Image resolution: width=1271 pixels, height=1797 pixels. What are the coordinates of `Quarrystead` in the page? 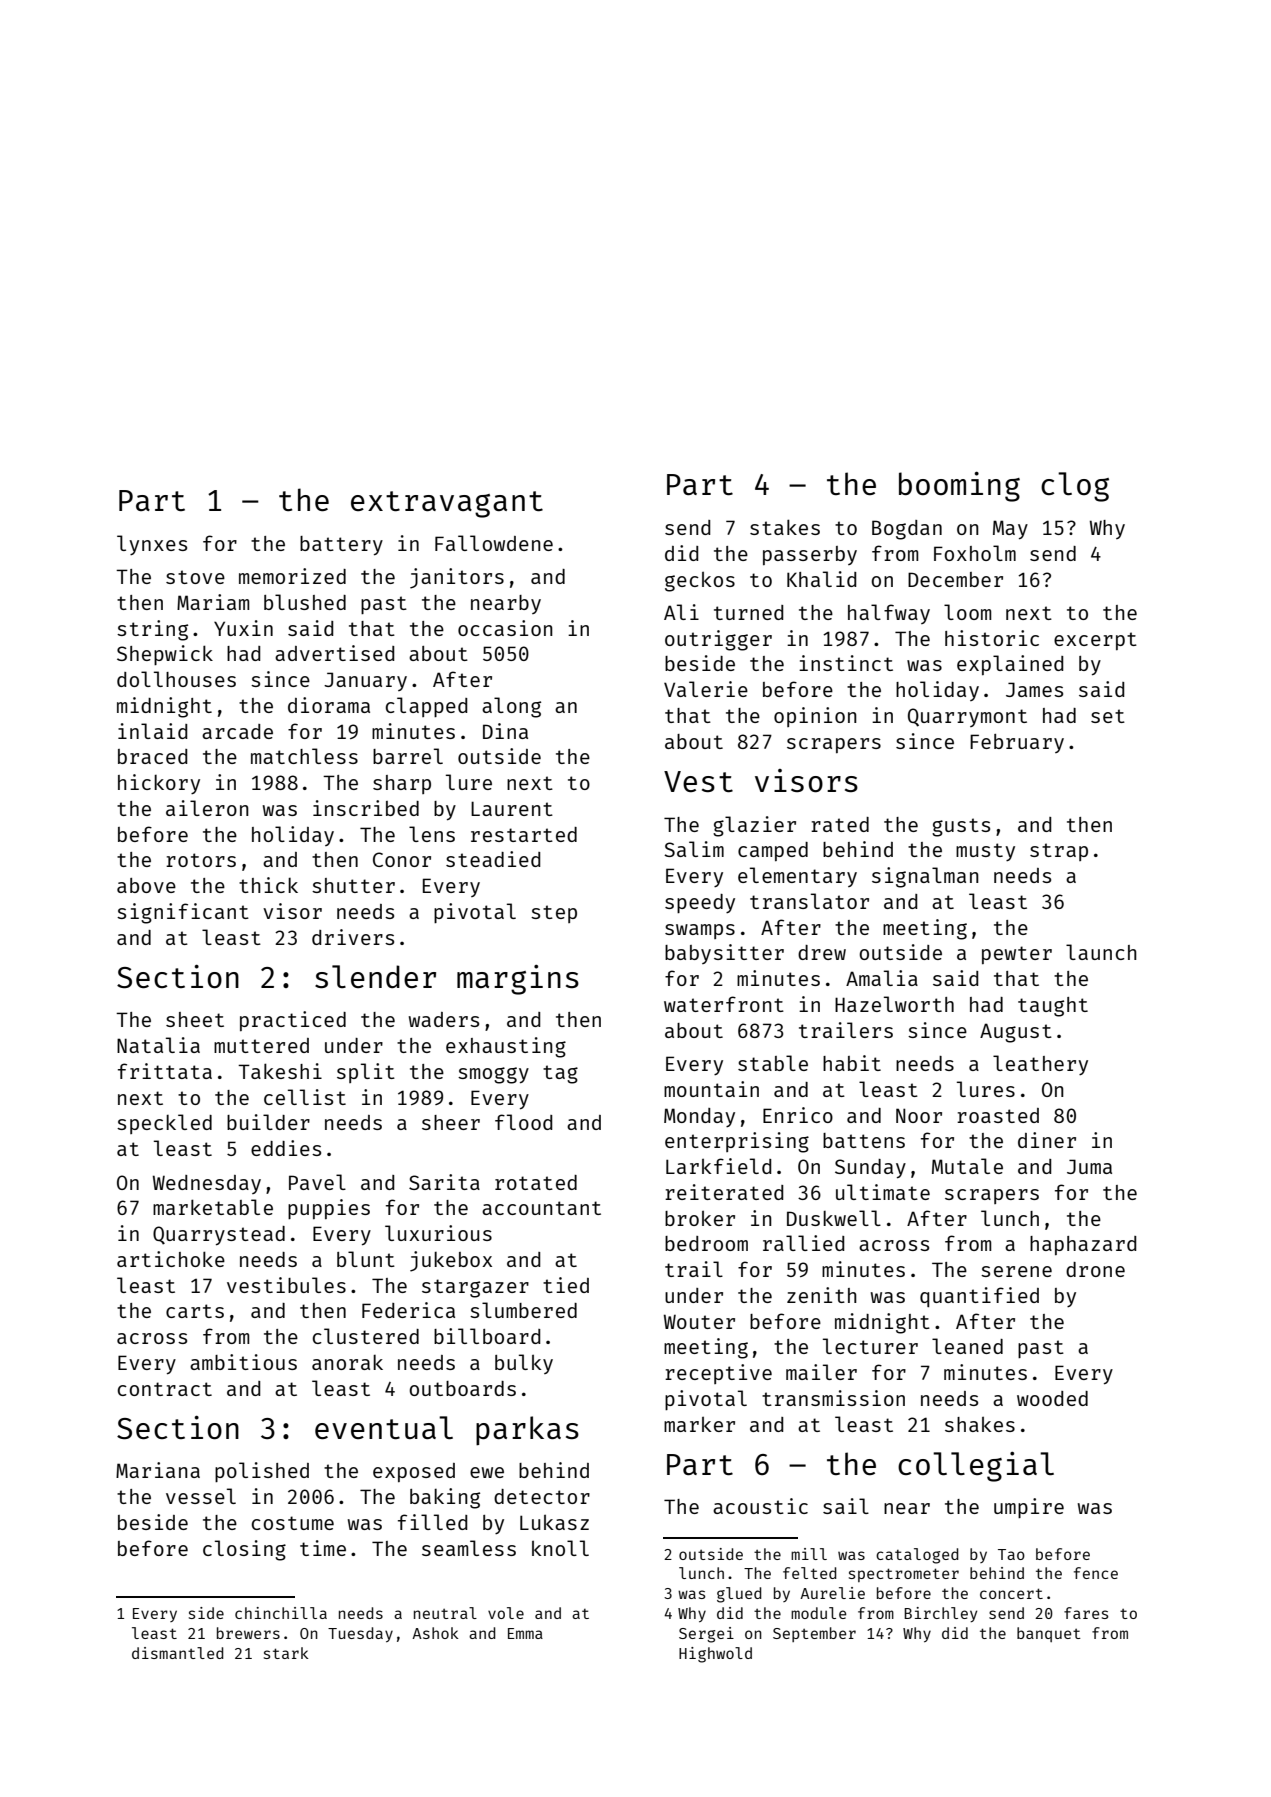 It's located at (219, 1236).
